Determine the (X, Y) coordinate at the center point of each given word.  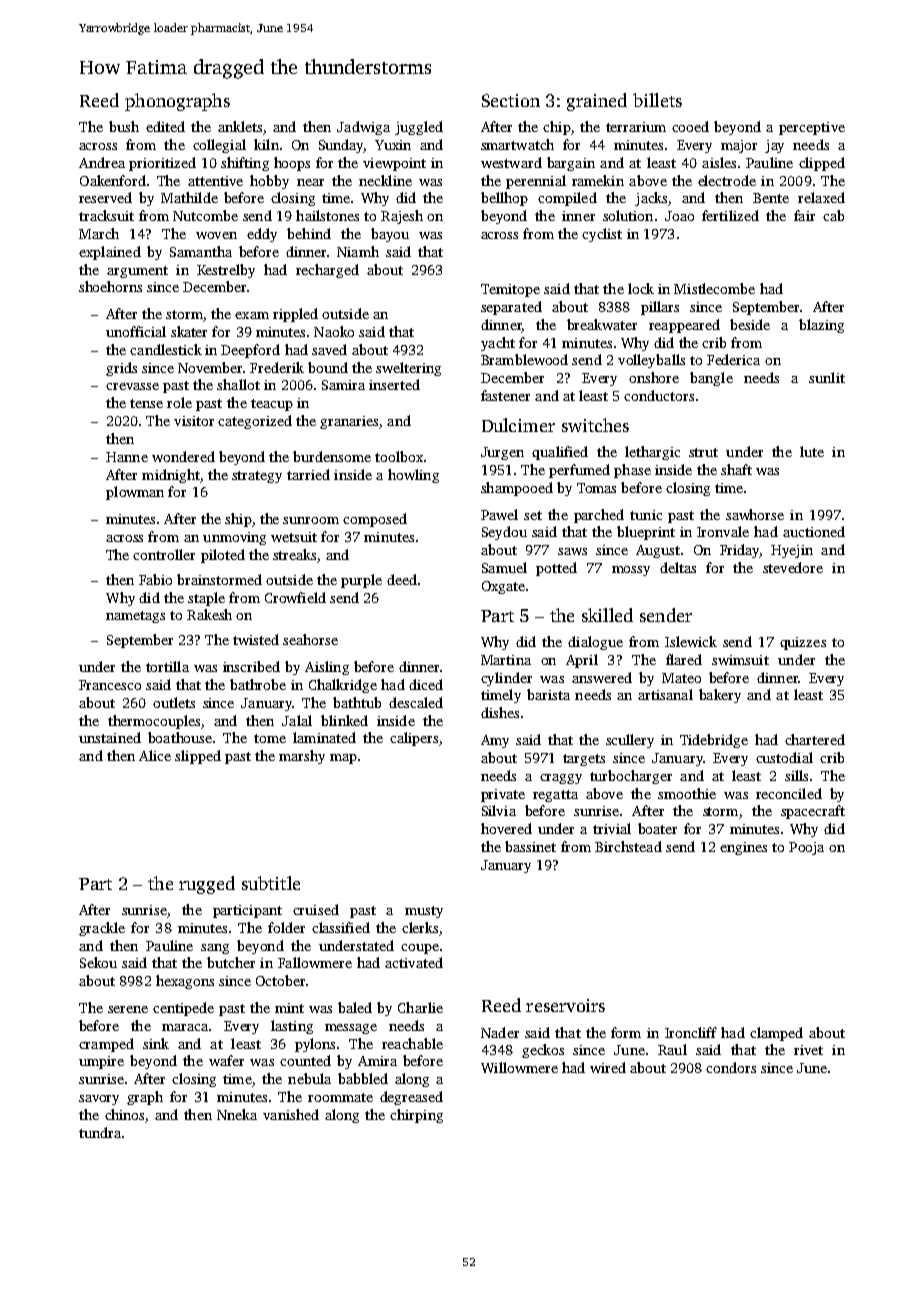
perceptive (812, 128)
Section (511, 100)
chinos (124, 1114)
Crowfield (295, 597)
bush (124, 126)
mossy (631, 571)
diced (426, 684)
